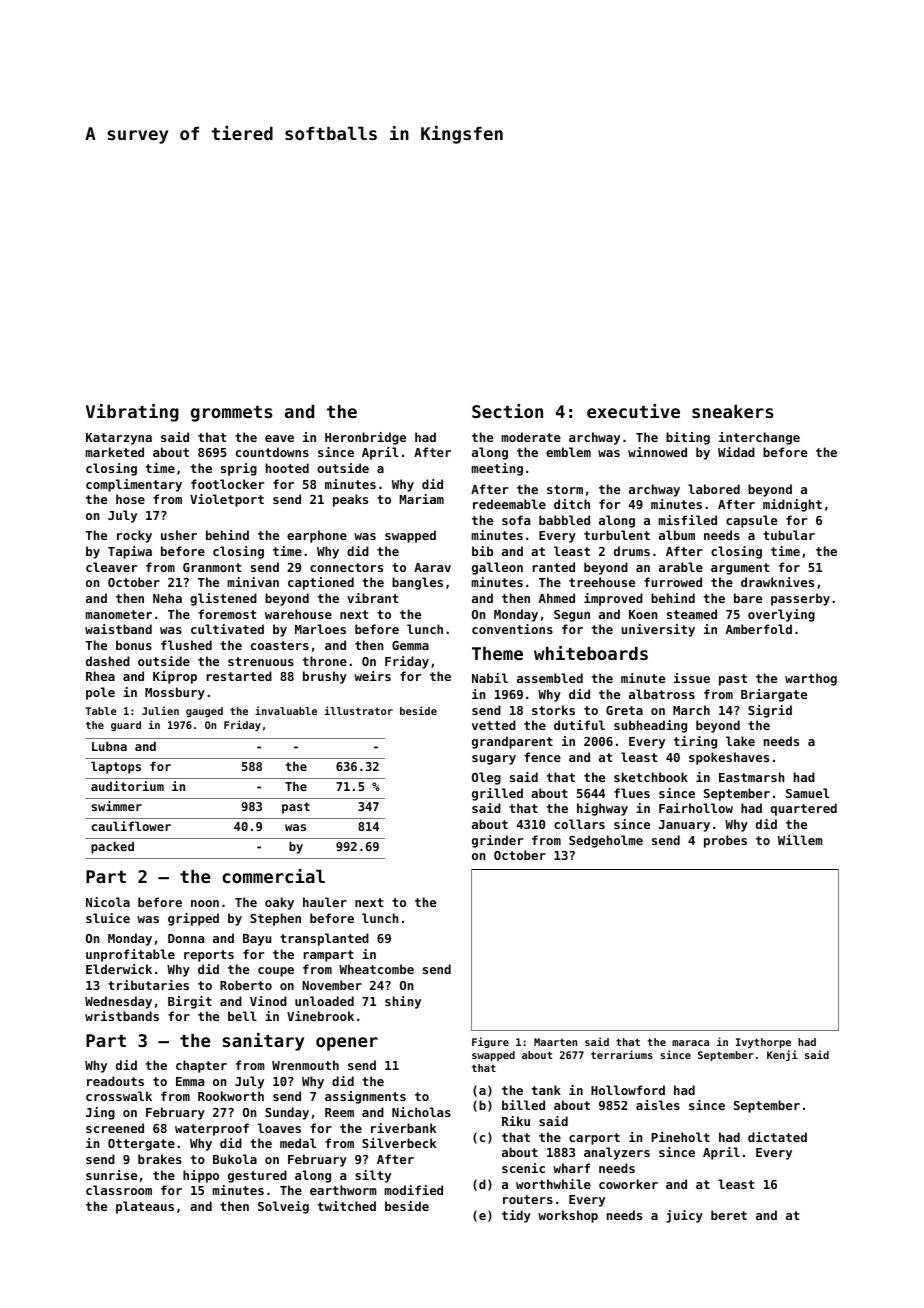 This page has height=1308, width=924. I want to click on bib, so click(482, 551).
